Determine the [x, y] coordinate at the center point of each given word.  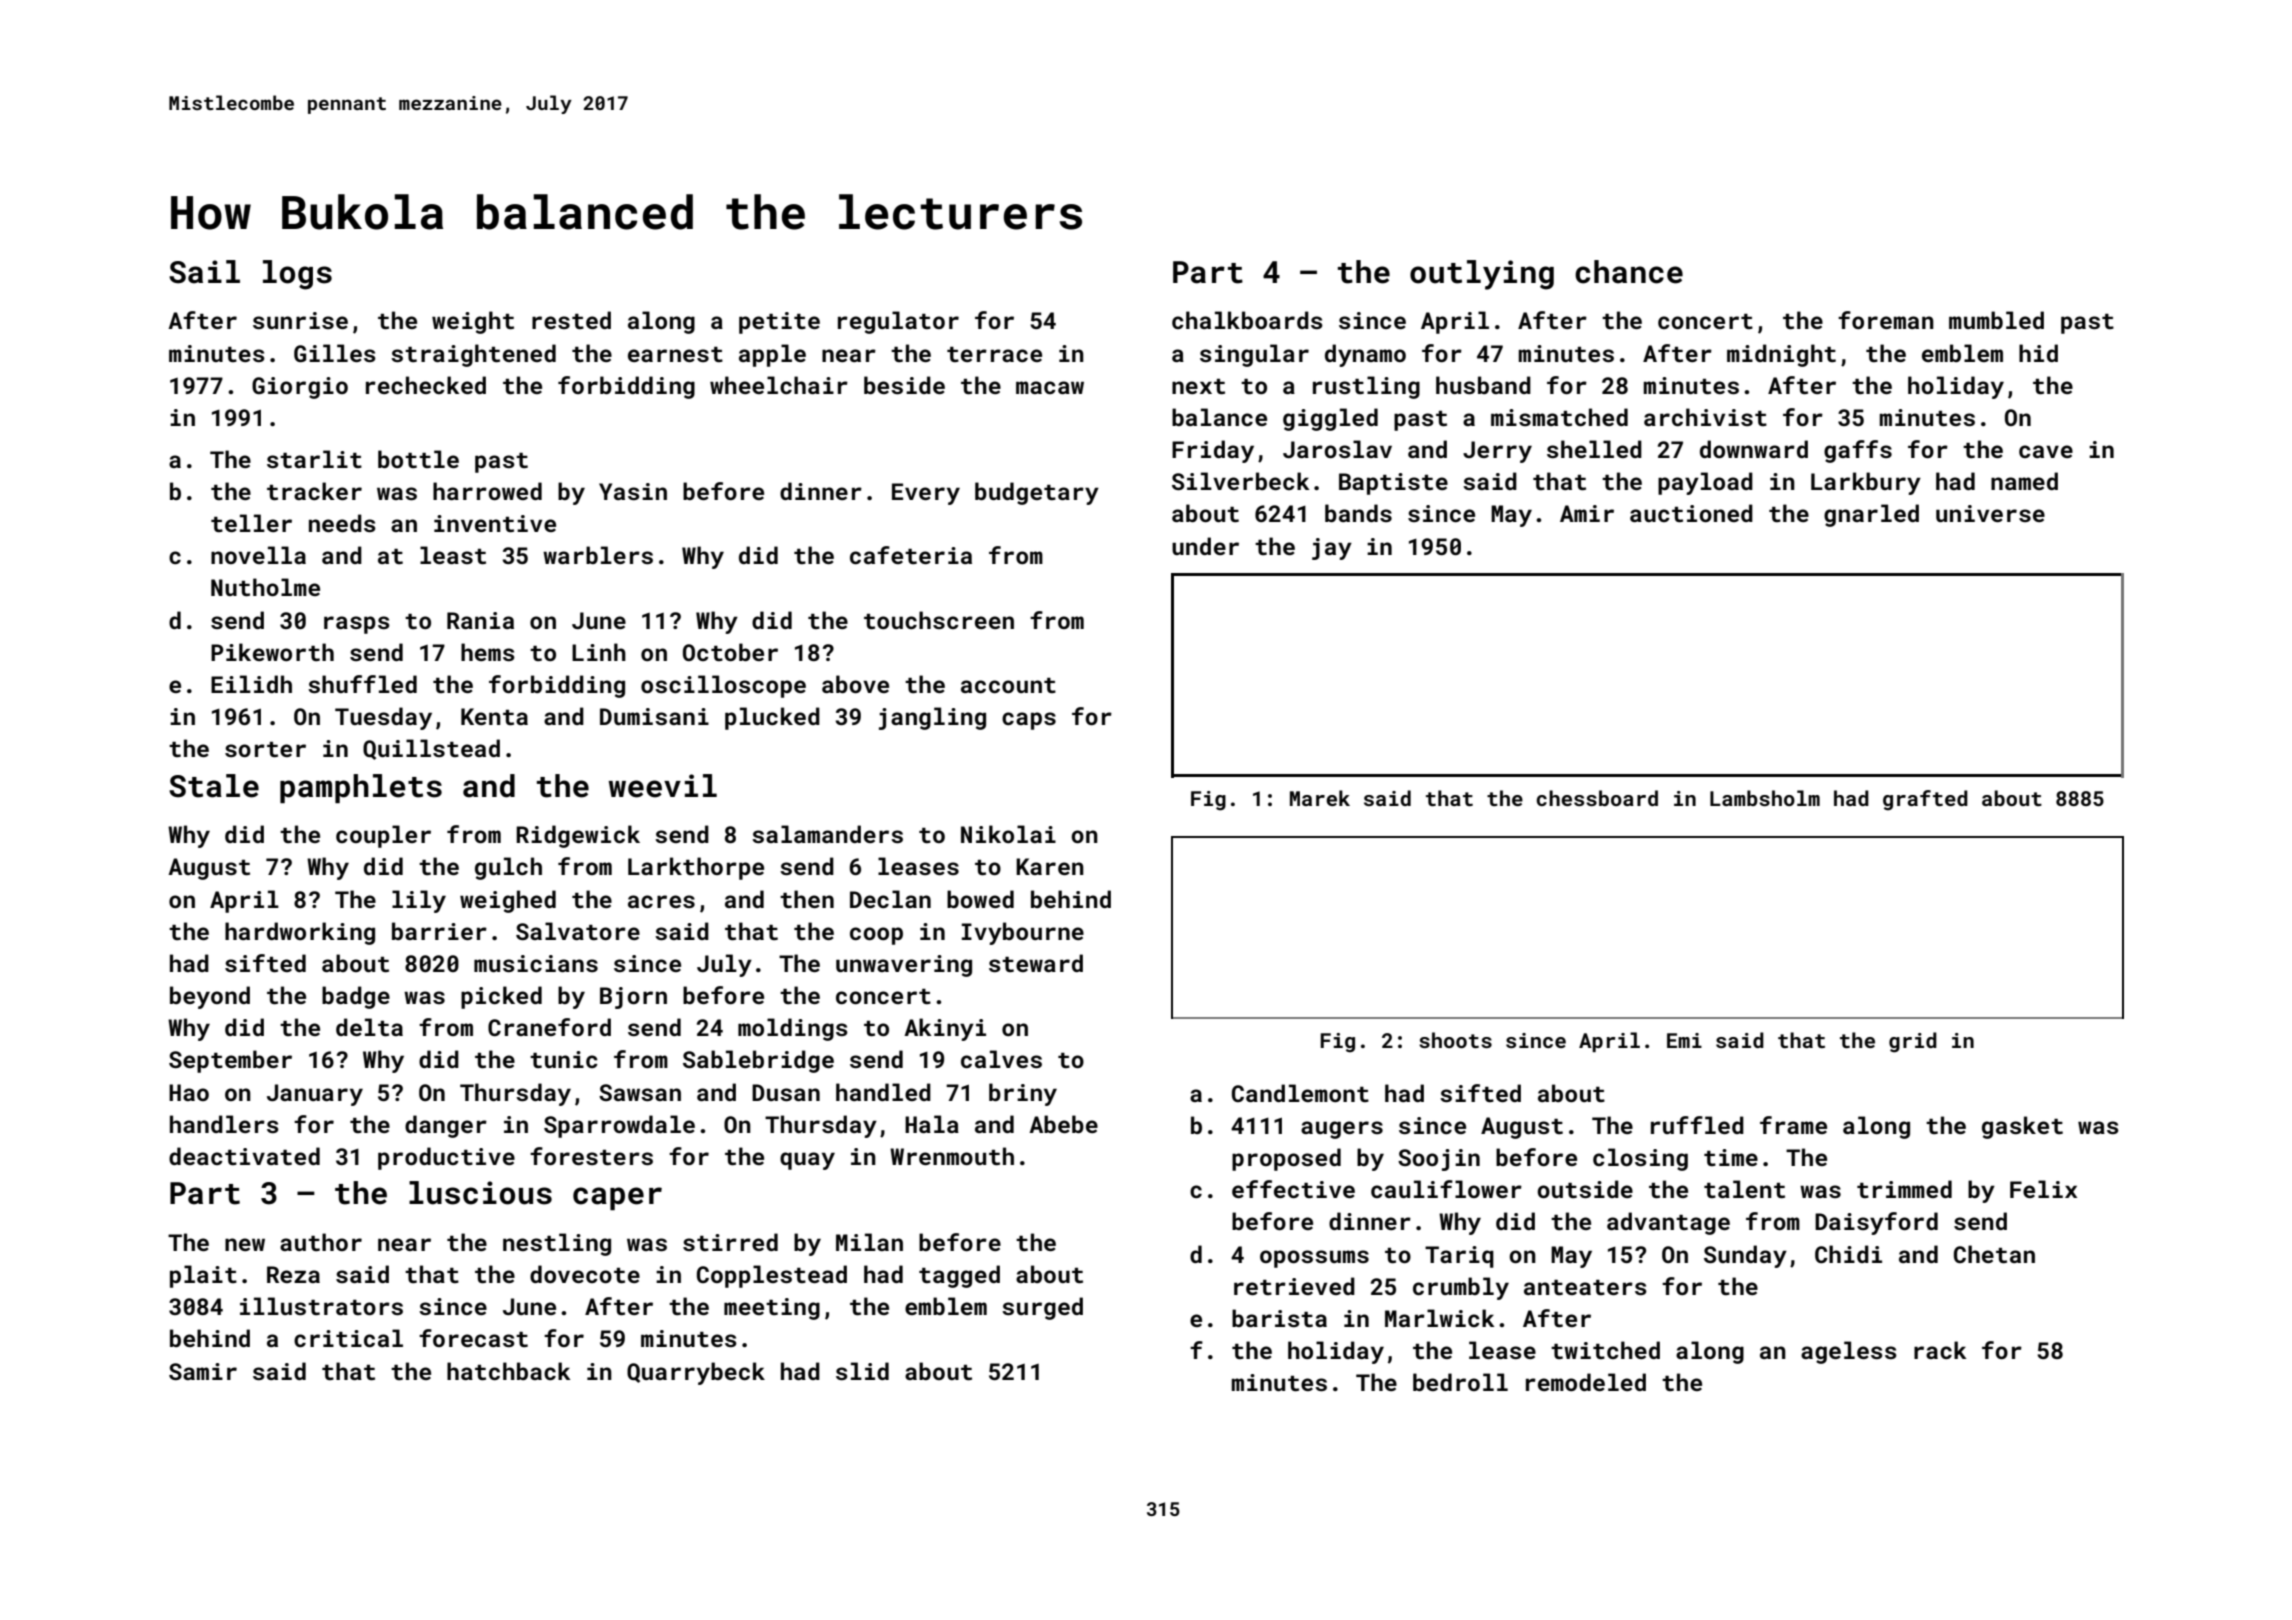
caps [1029, 721]
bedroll [1460, 1382]
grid [1913, 1042]
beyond [210, 997]
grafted [1925, 800]
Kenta [494, 716]
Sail [204, 272]
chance [1629, 272]
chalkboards [1247, 320]
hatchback [509, 1371]
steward [1036, 963]
